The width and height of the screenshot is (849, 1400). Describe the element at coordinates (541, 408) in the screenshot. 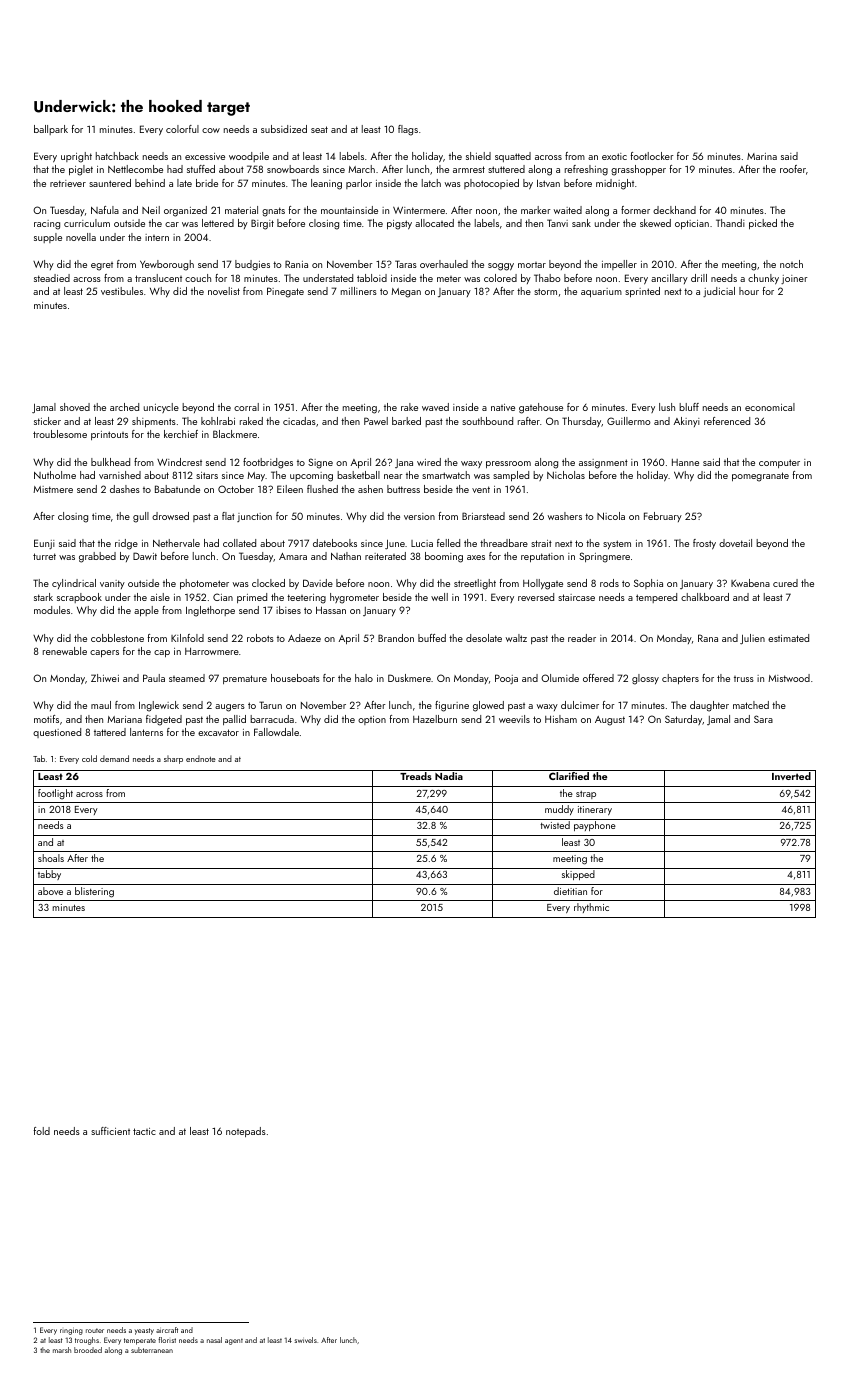

I see `gatehouse` at that location.
